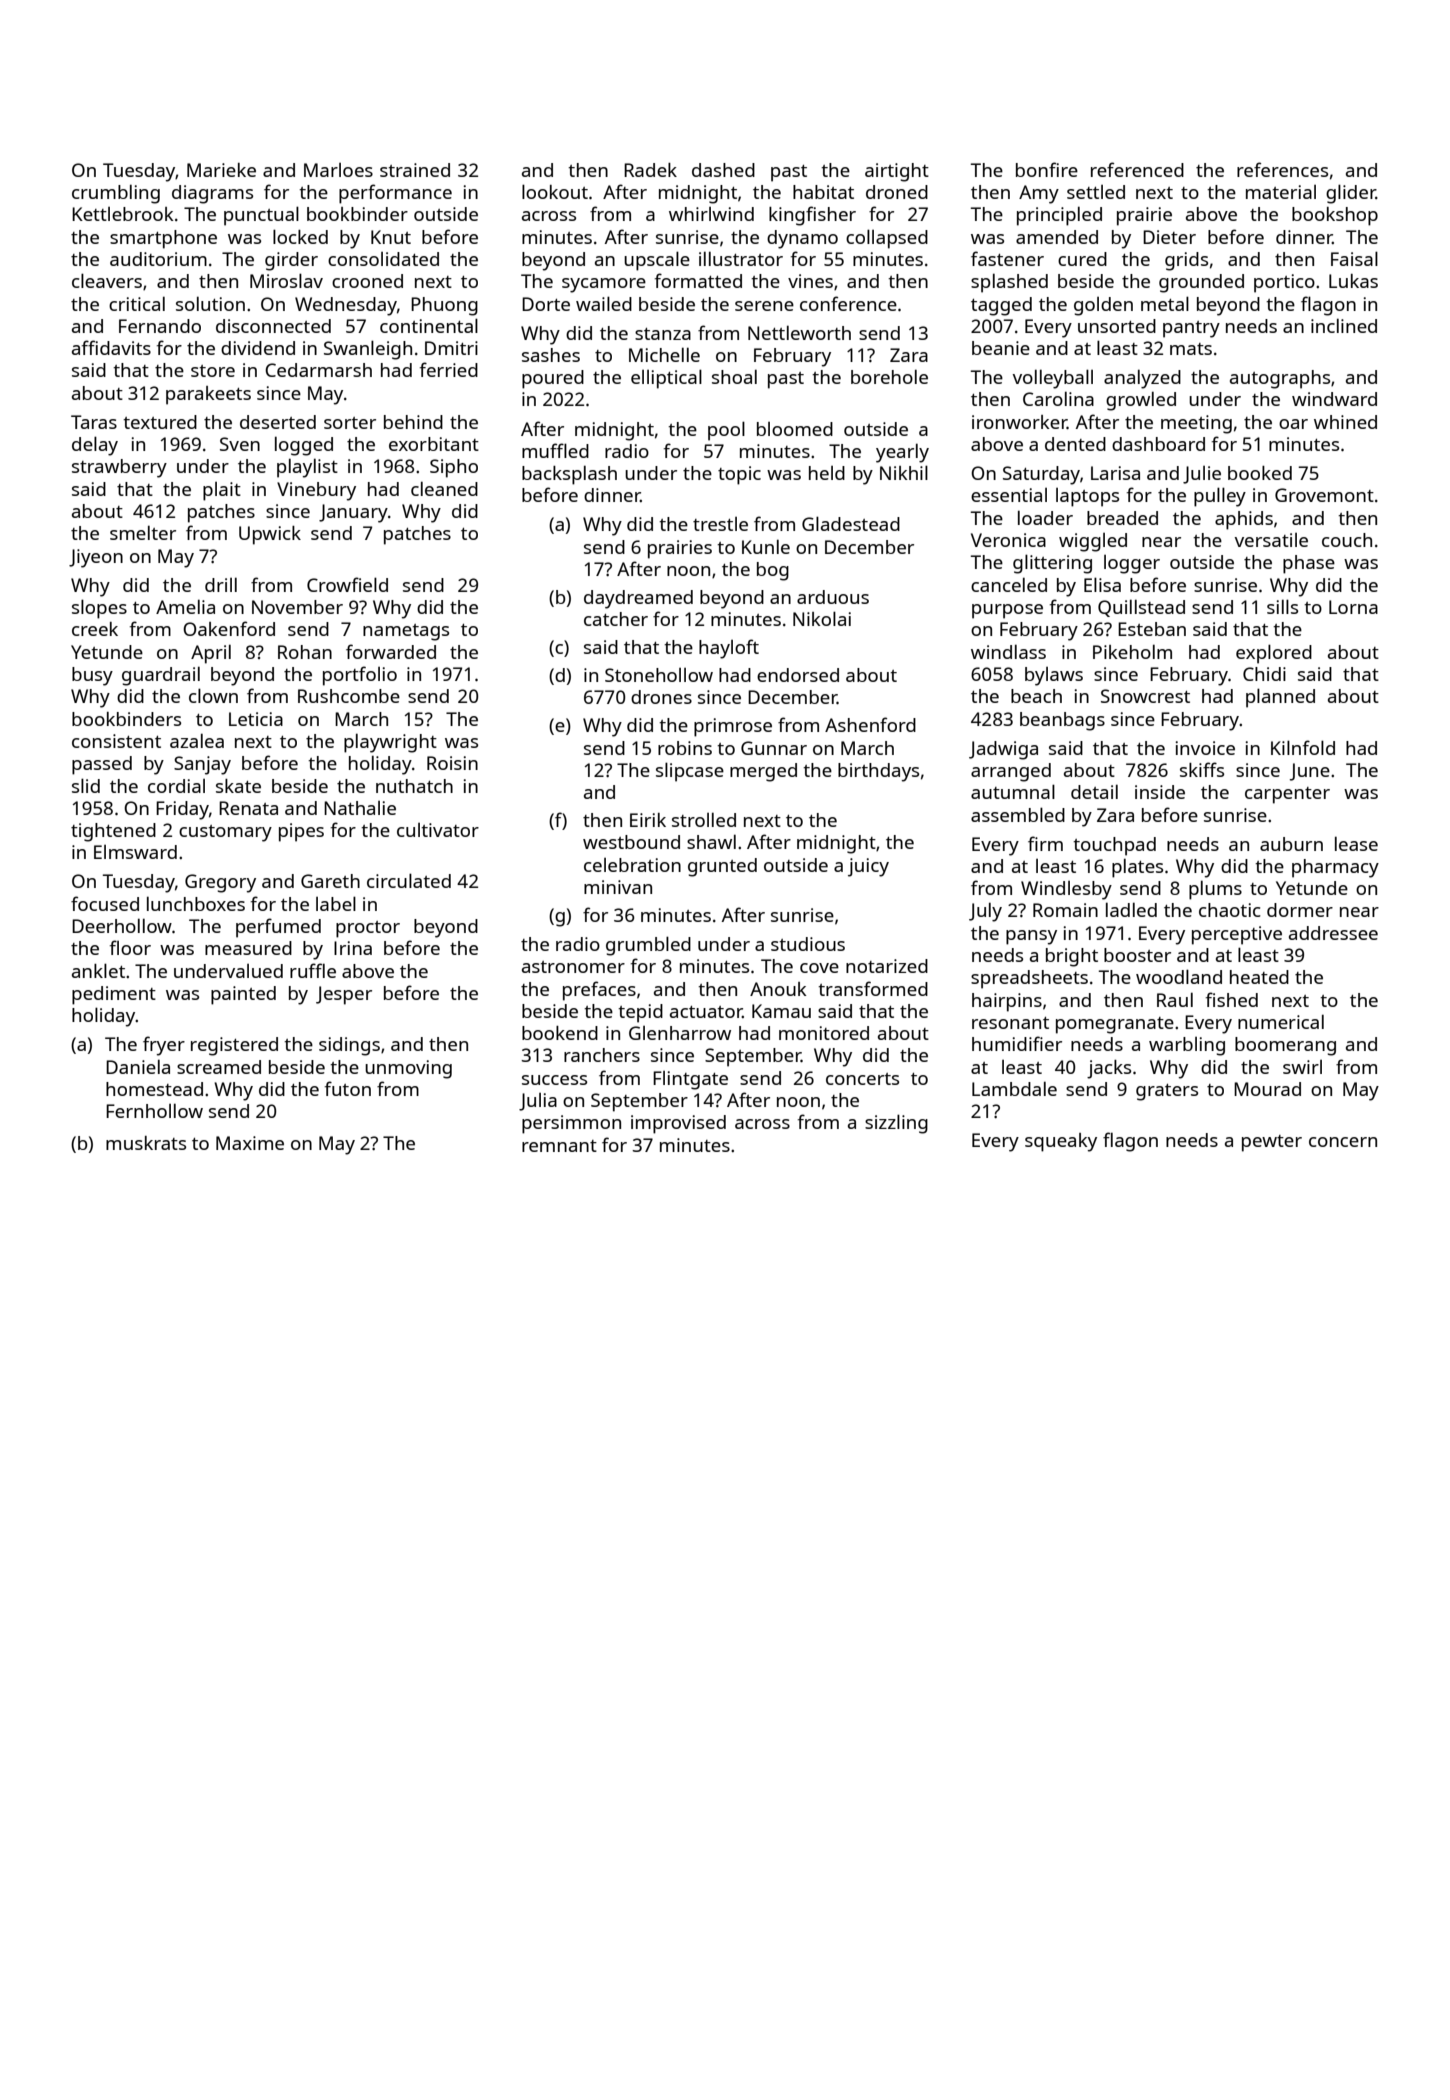 Image resolution: width=1450 pixels, height=2100 pixels. What do you see at coordinates (338, 170) in the page?
I see `Marloes` at bounding box center [338, 170].
